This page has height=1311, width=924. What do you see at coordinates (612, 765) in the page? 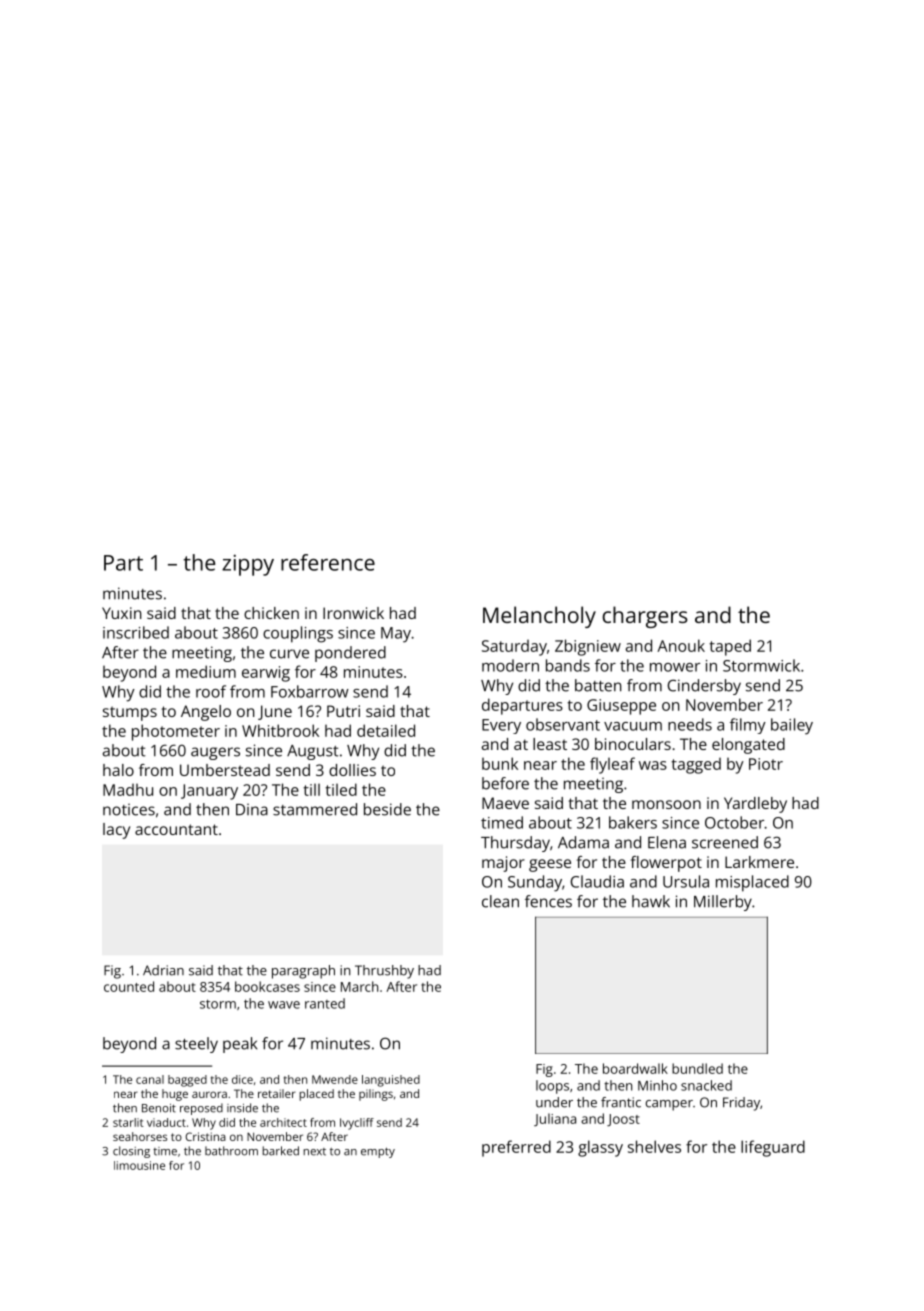
I see `flyleaf` at bounding box center [612, 765].
